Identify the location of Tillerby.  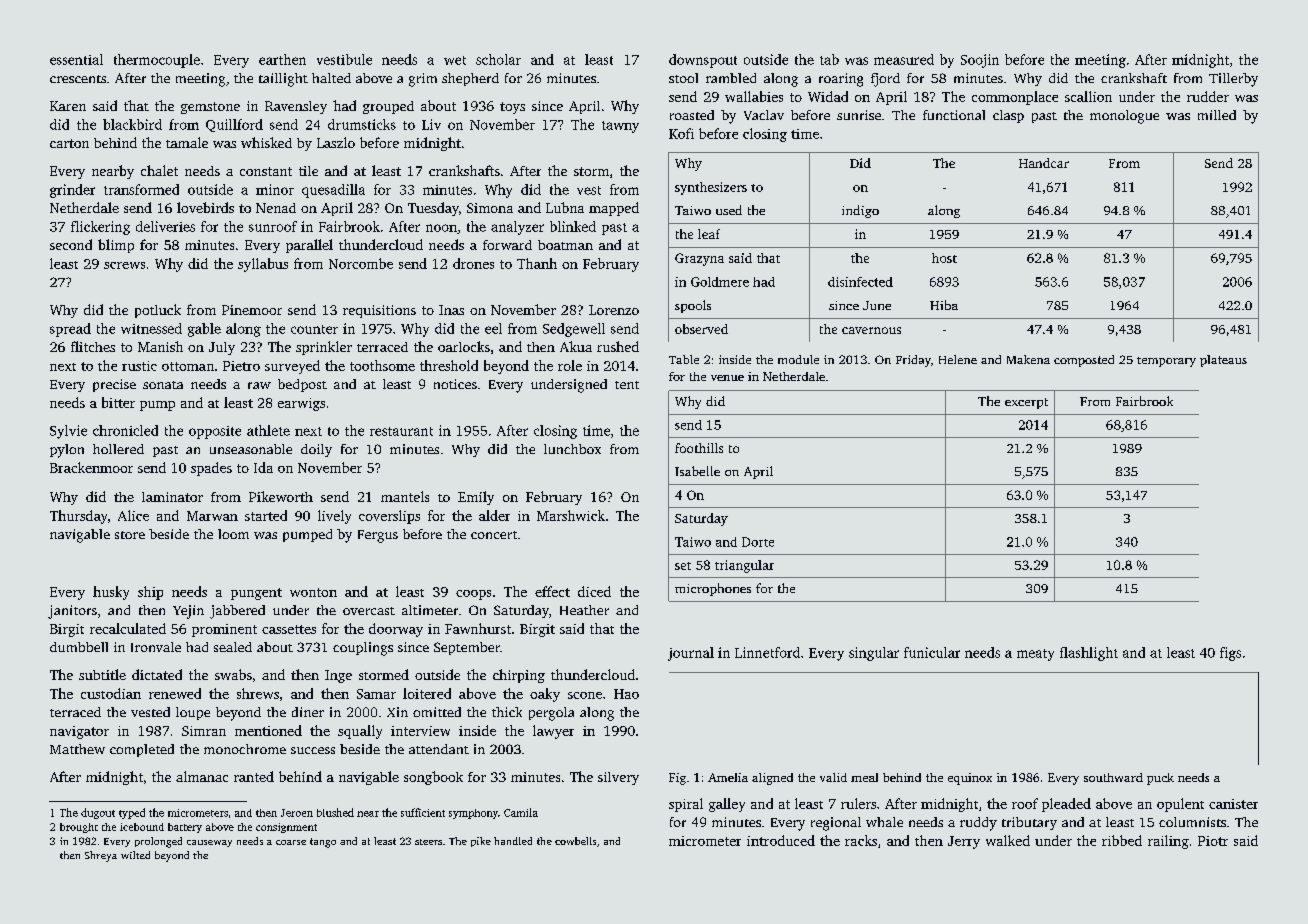
(1233, 80).
